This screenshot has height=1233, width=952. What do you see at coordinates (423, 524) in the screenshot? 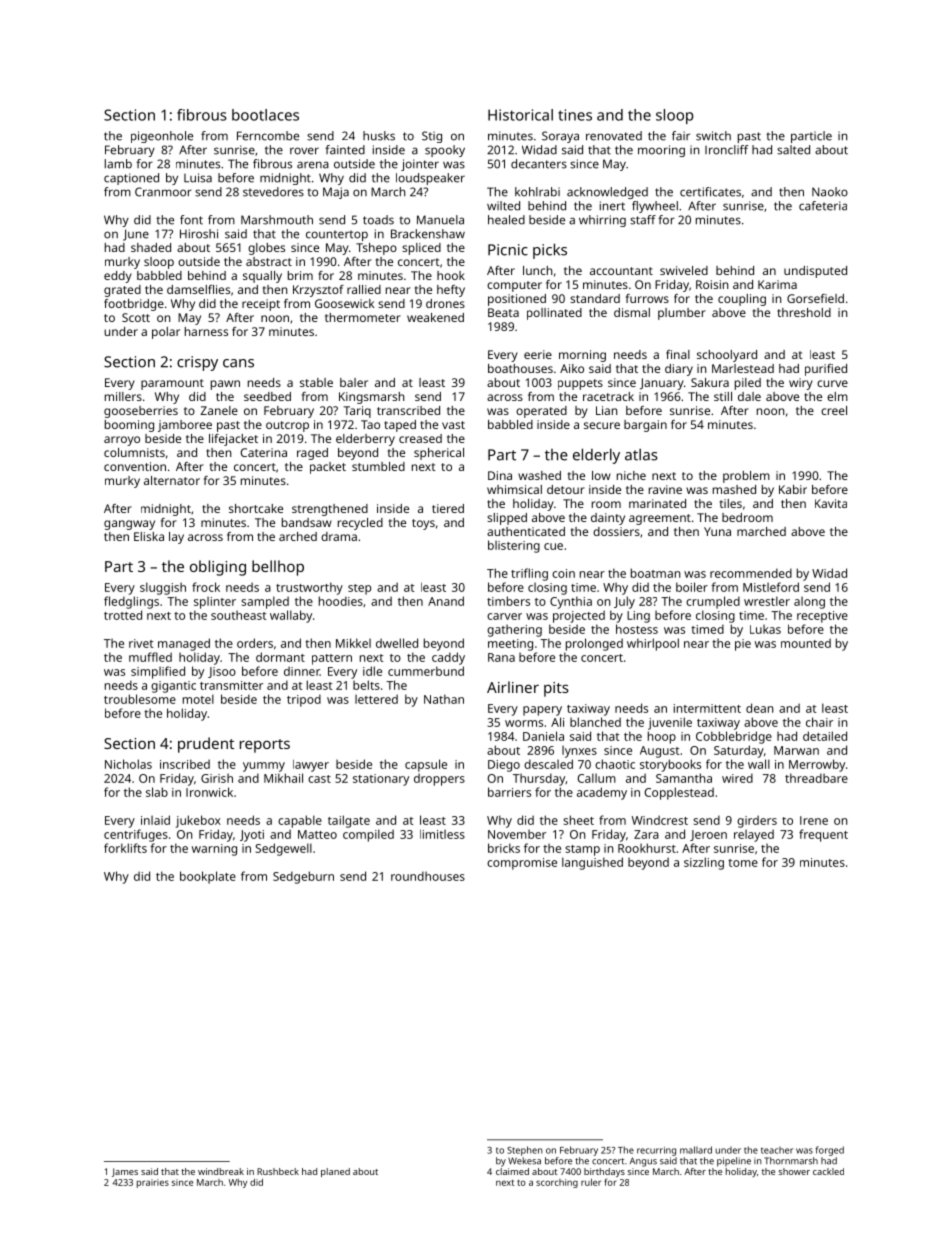
I see `toys` at bounding box center [423, 524].
